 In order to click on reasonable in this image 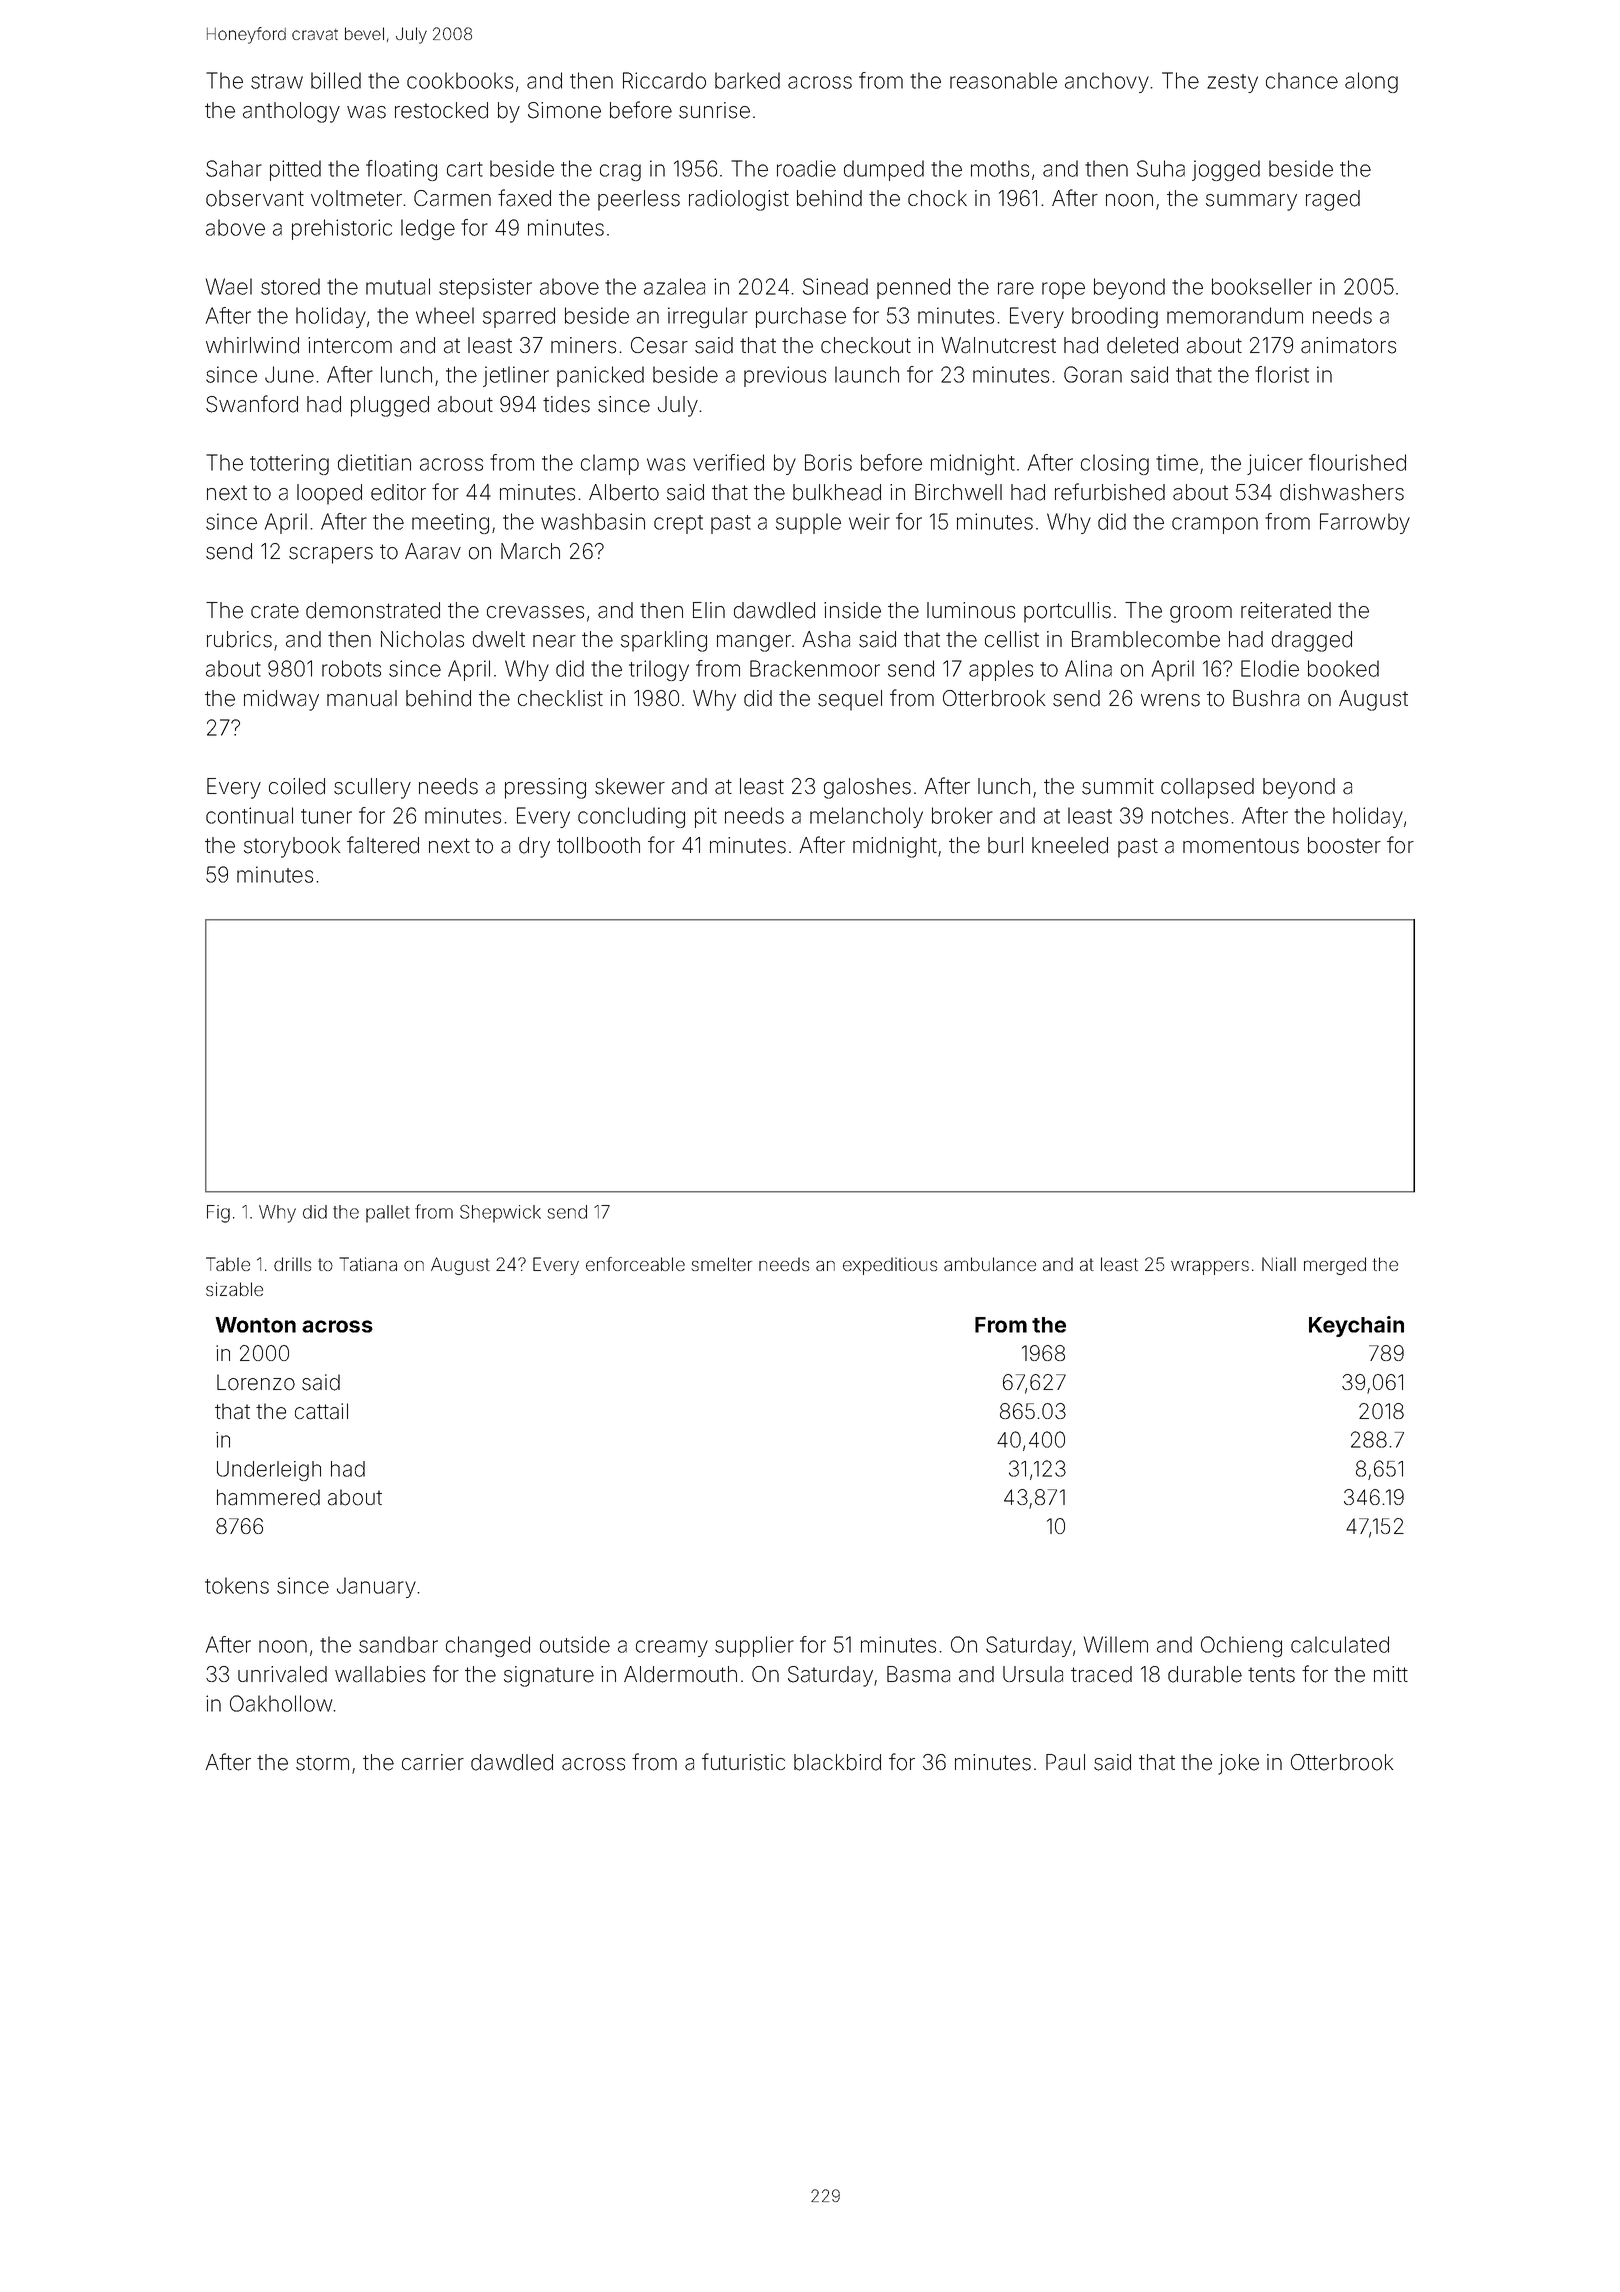, I will do `click(1003, 80)`.
